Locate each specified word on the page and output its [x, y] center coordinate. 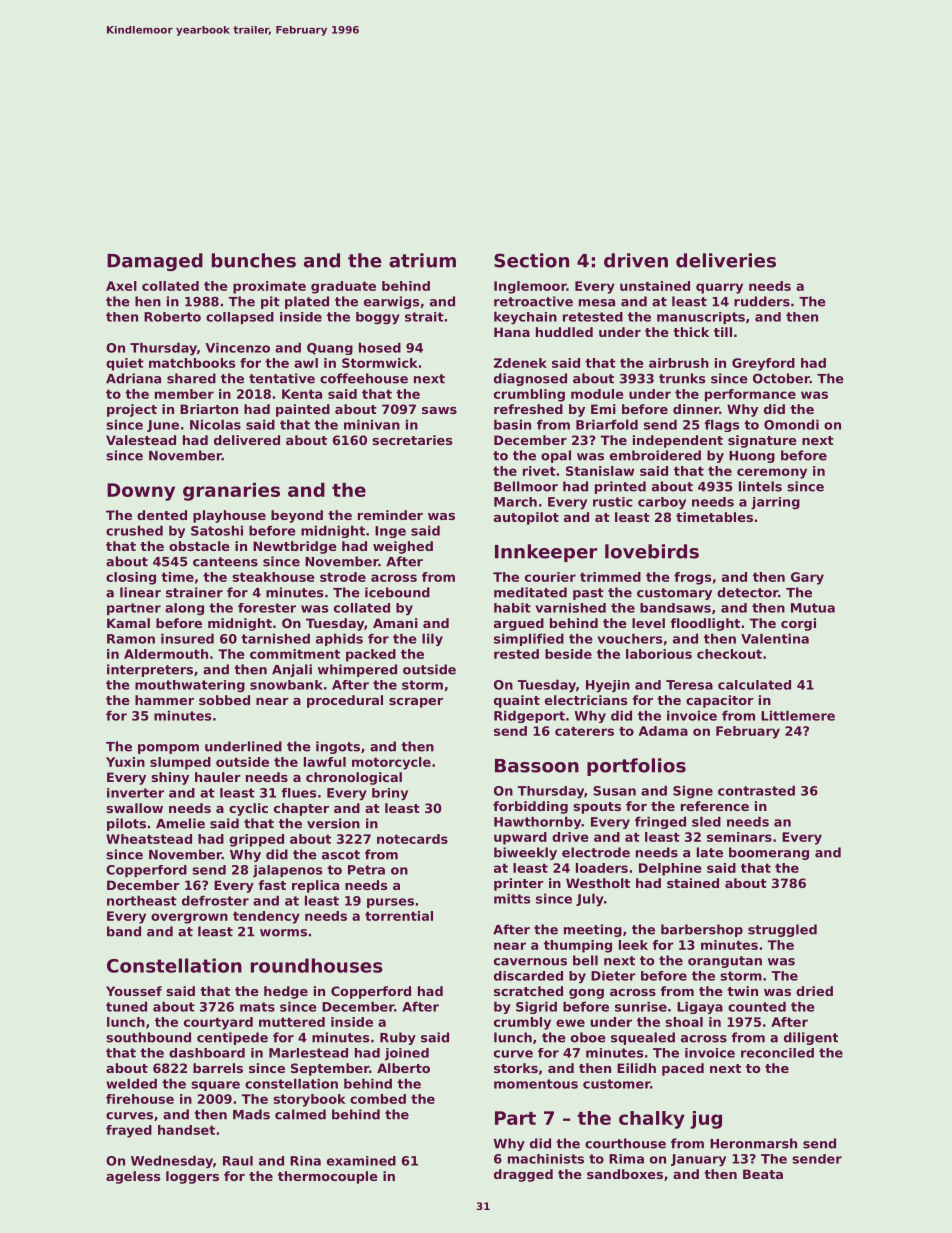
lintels [760, 486]
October [781, 378]
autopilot [526, 518]
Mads [251, 1114]
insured [187, 638]
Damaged [155, 262]
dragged [523, 1175]
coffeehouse [364, 378]
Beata [763, 1174]
